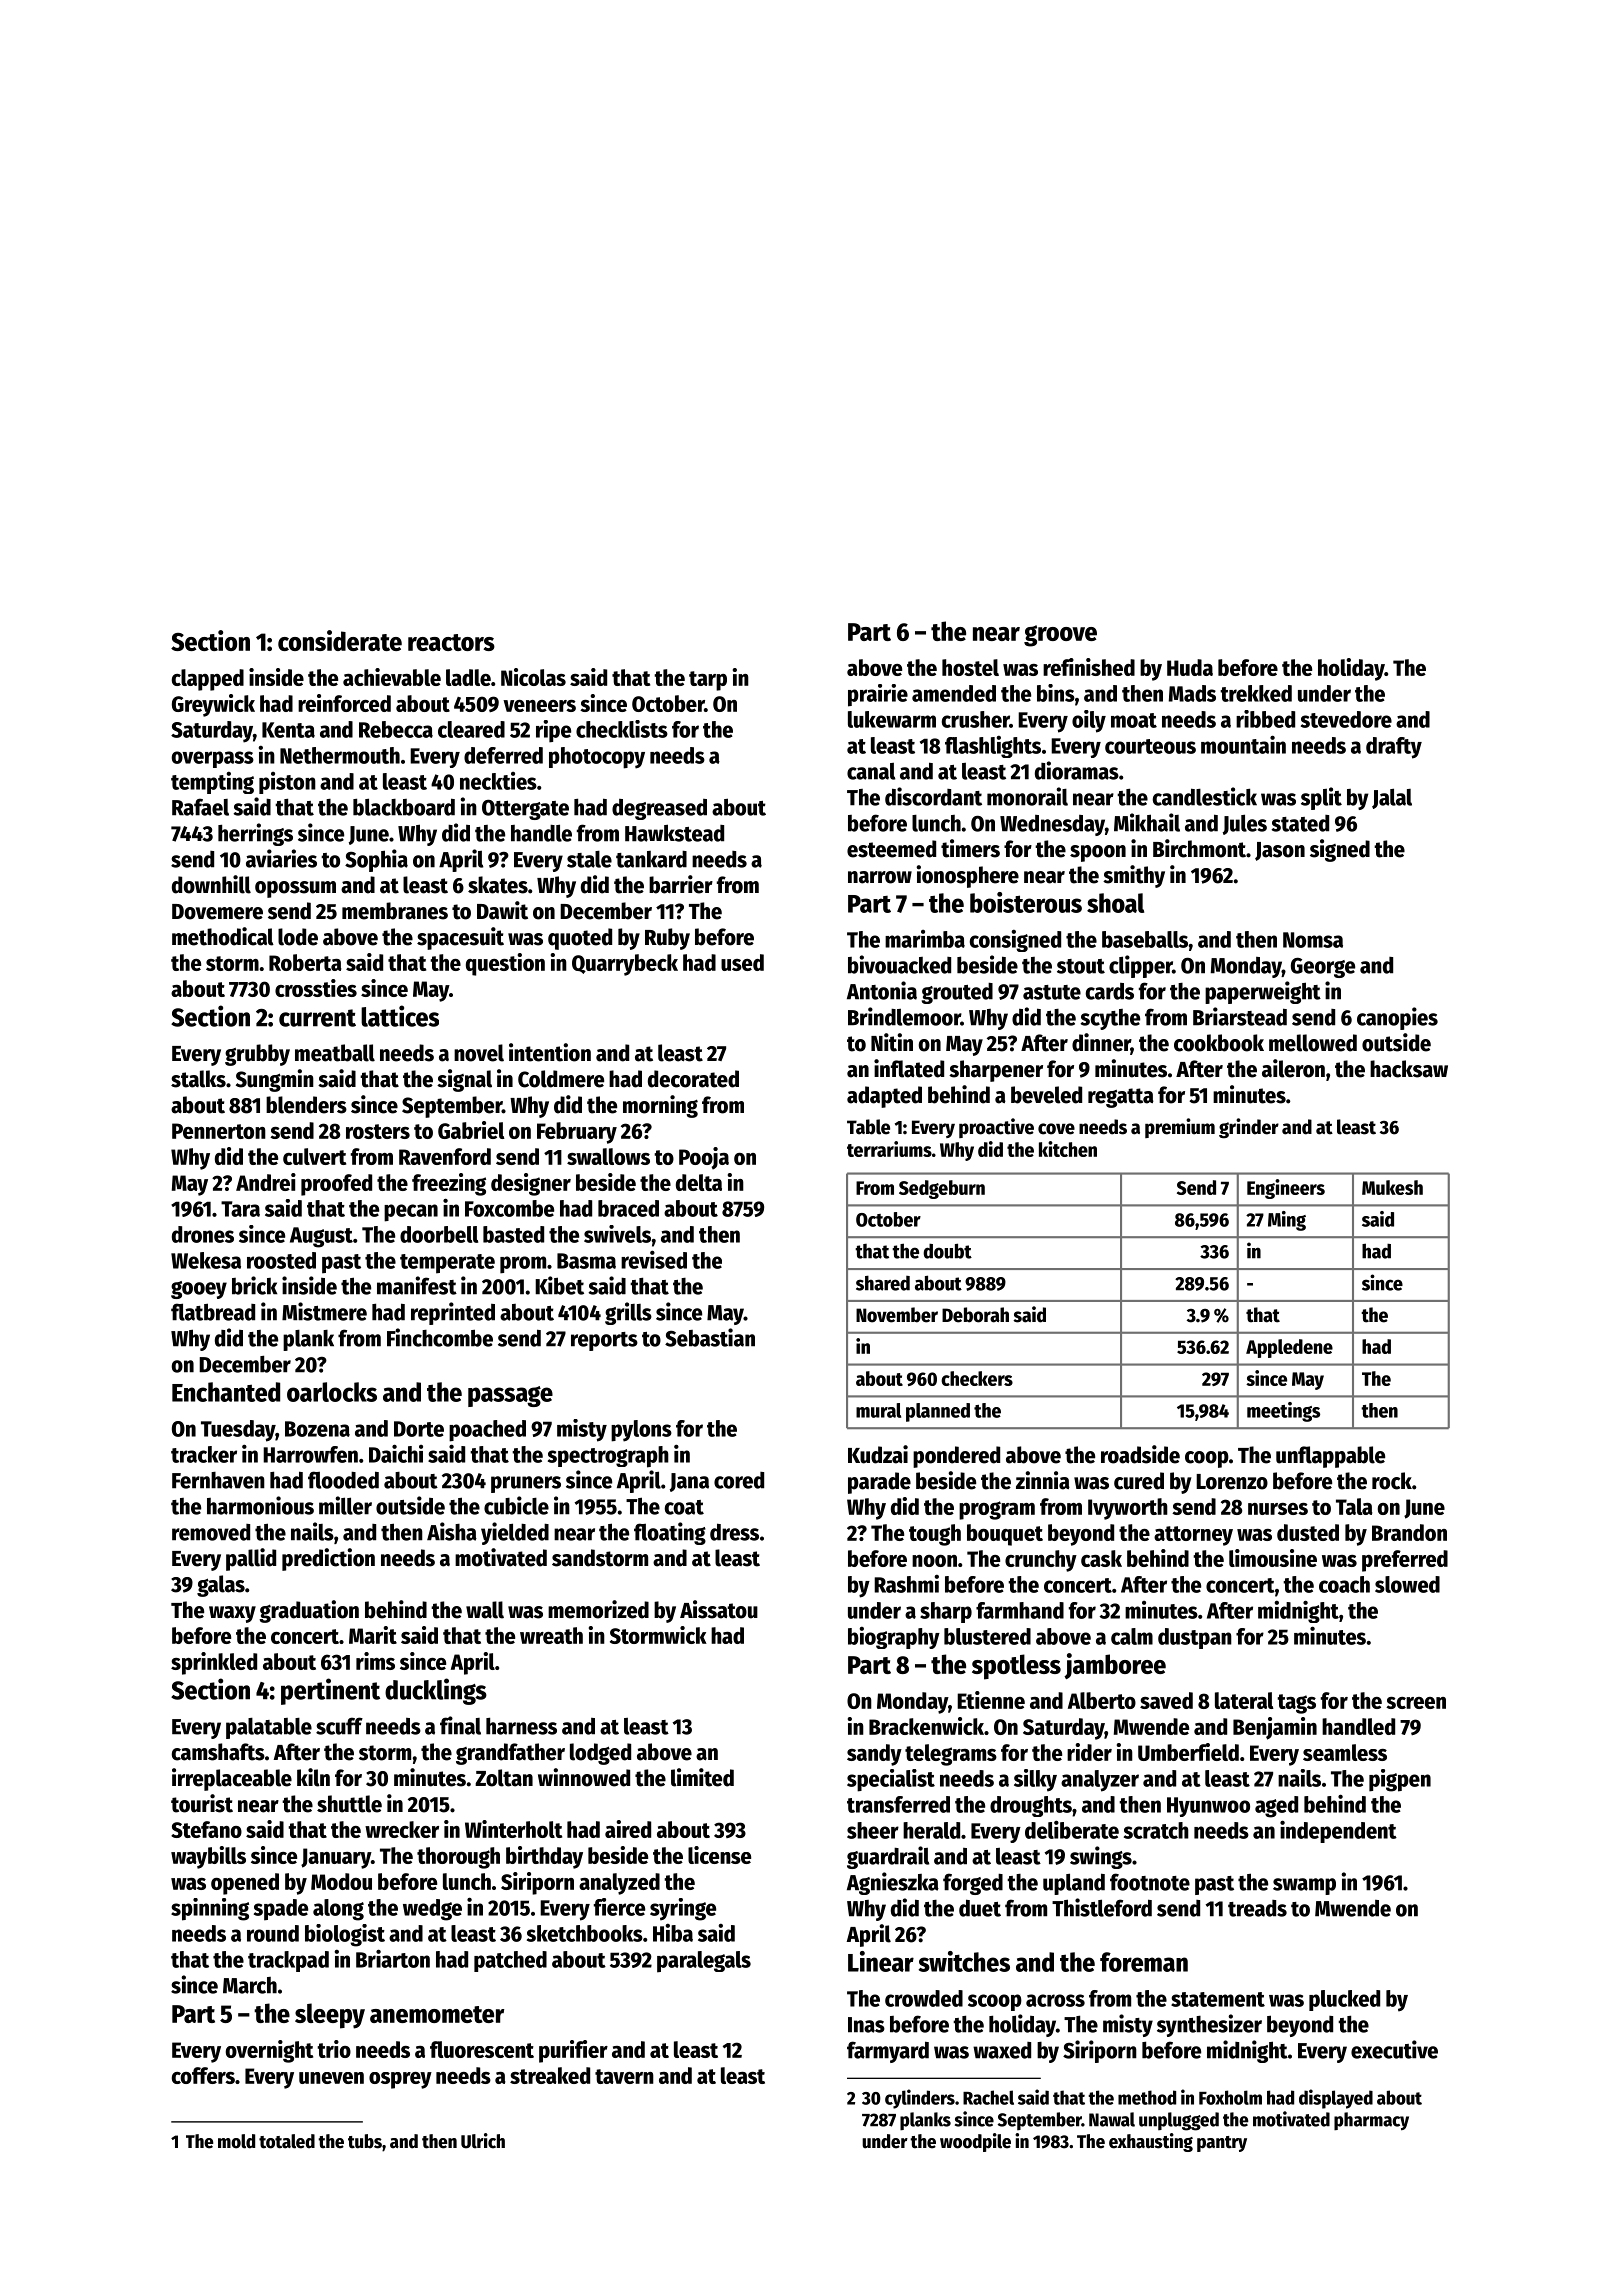  Describe the element at coordinates (977, 1378) in the page. I see `checkers` at that location.
